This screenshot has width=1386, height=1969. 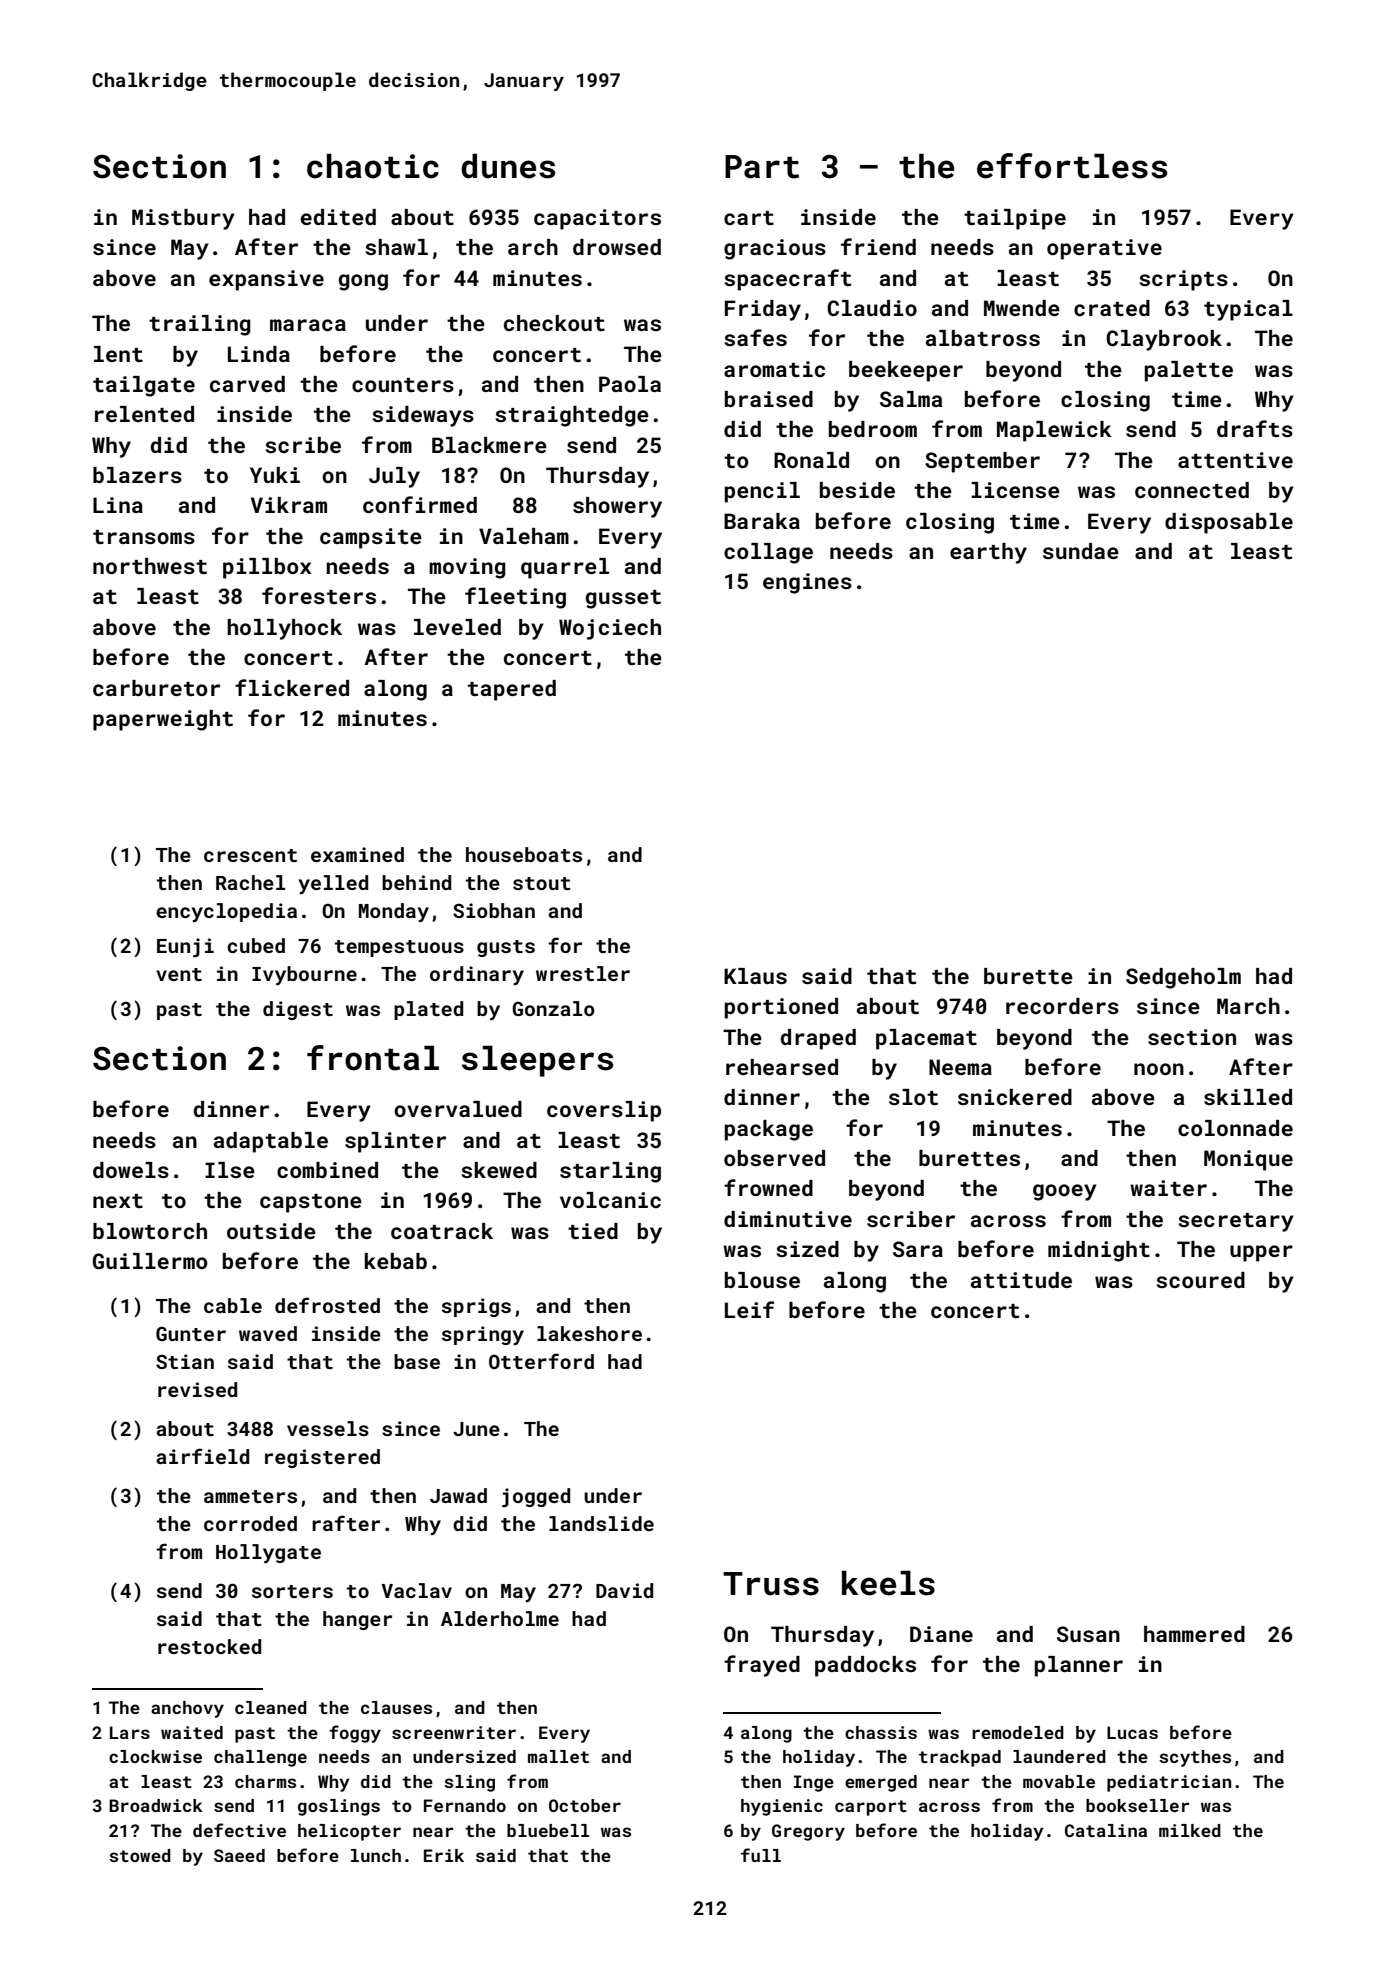 What do you see at coordinates (187, 1709) in the screenshot?
I see `anchovy` at bounding box center [187, 1709].
